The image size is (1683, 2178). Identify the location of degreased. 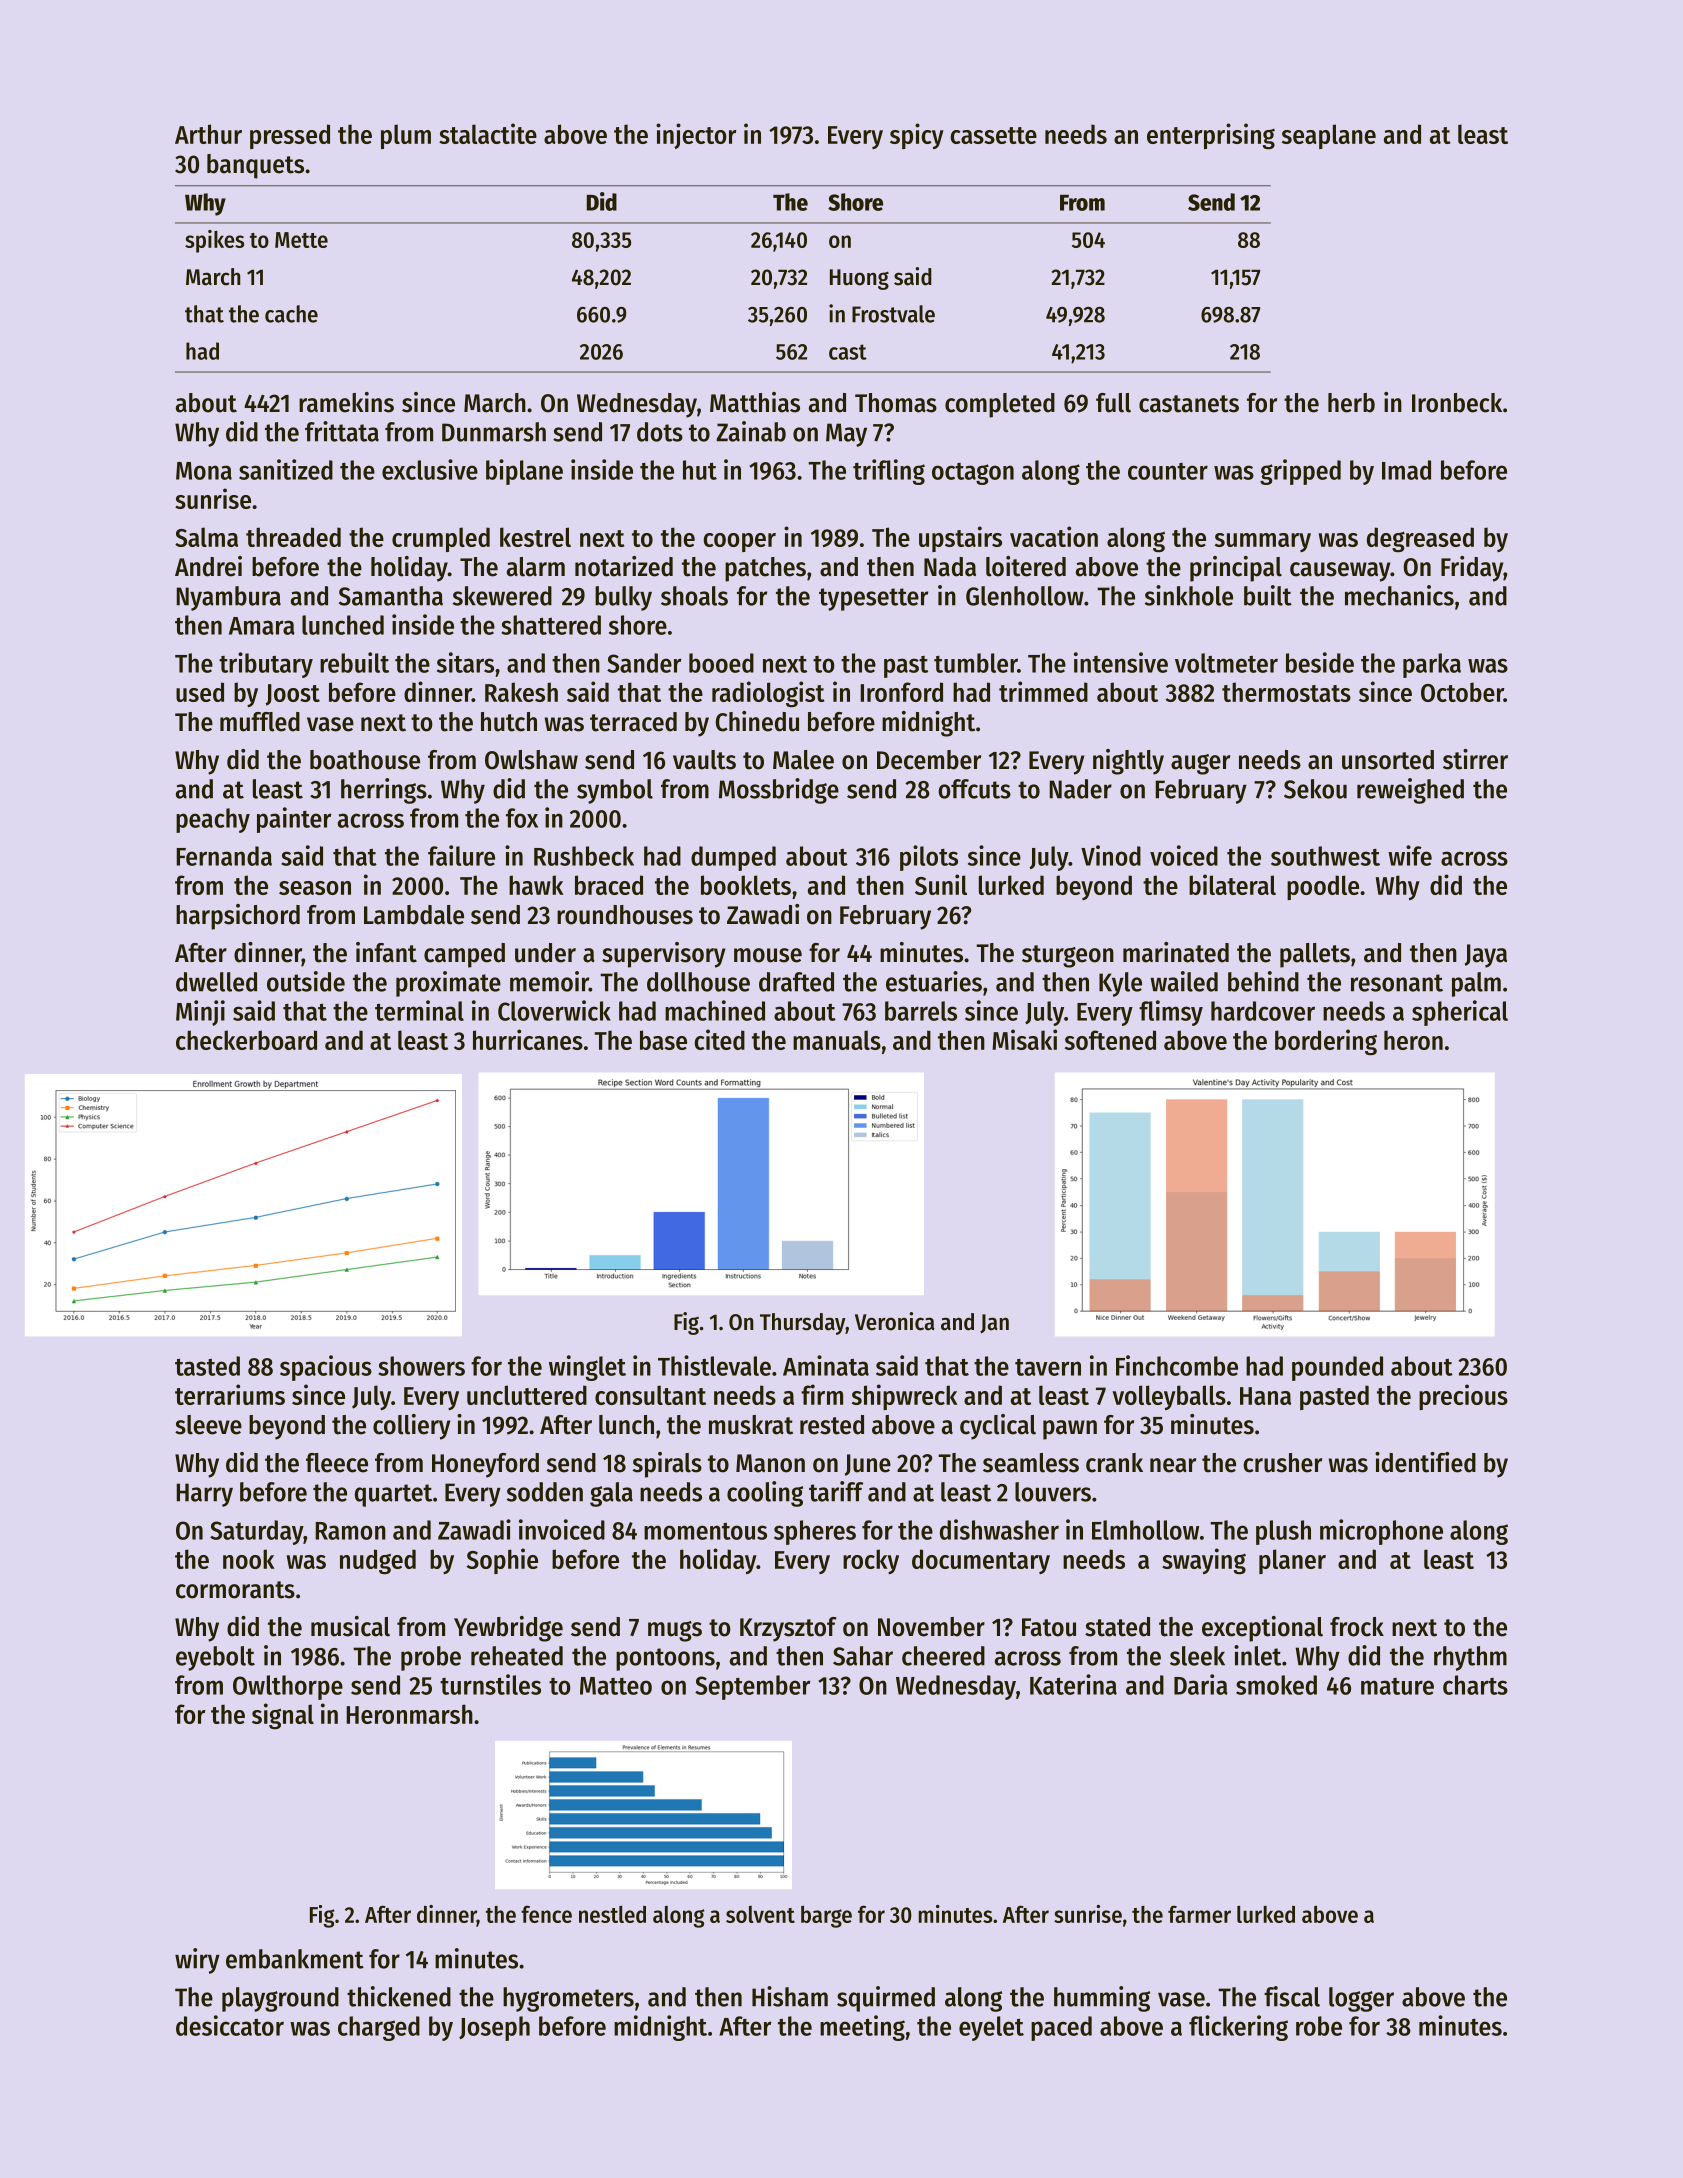
(1420, 539).
